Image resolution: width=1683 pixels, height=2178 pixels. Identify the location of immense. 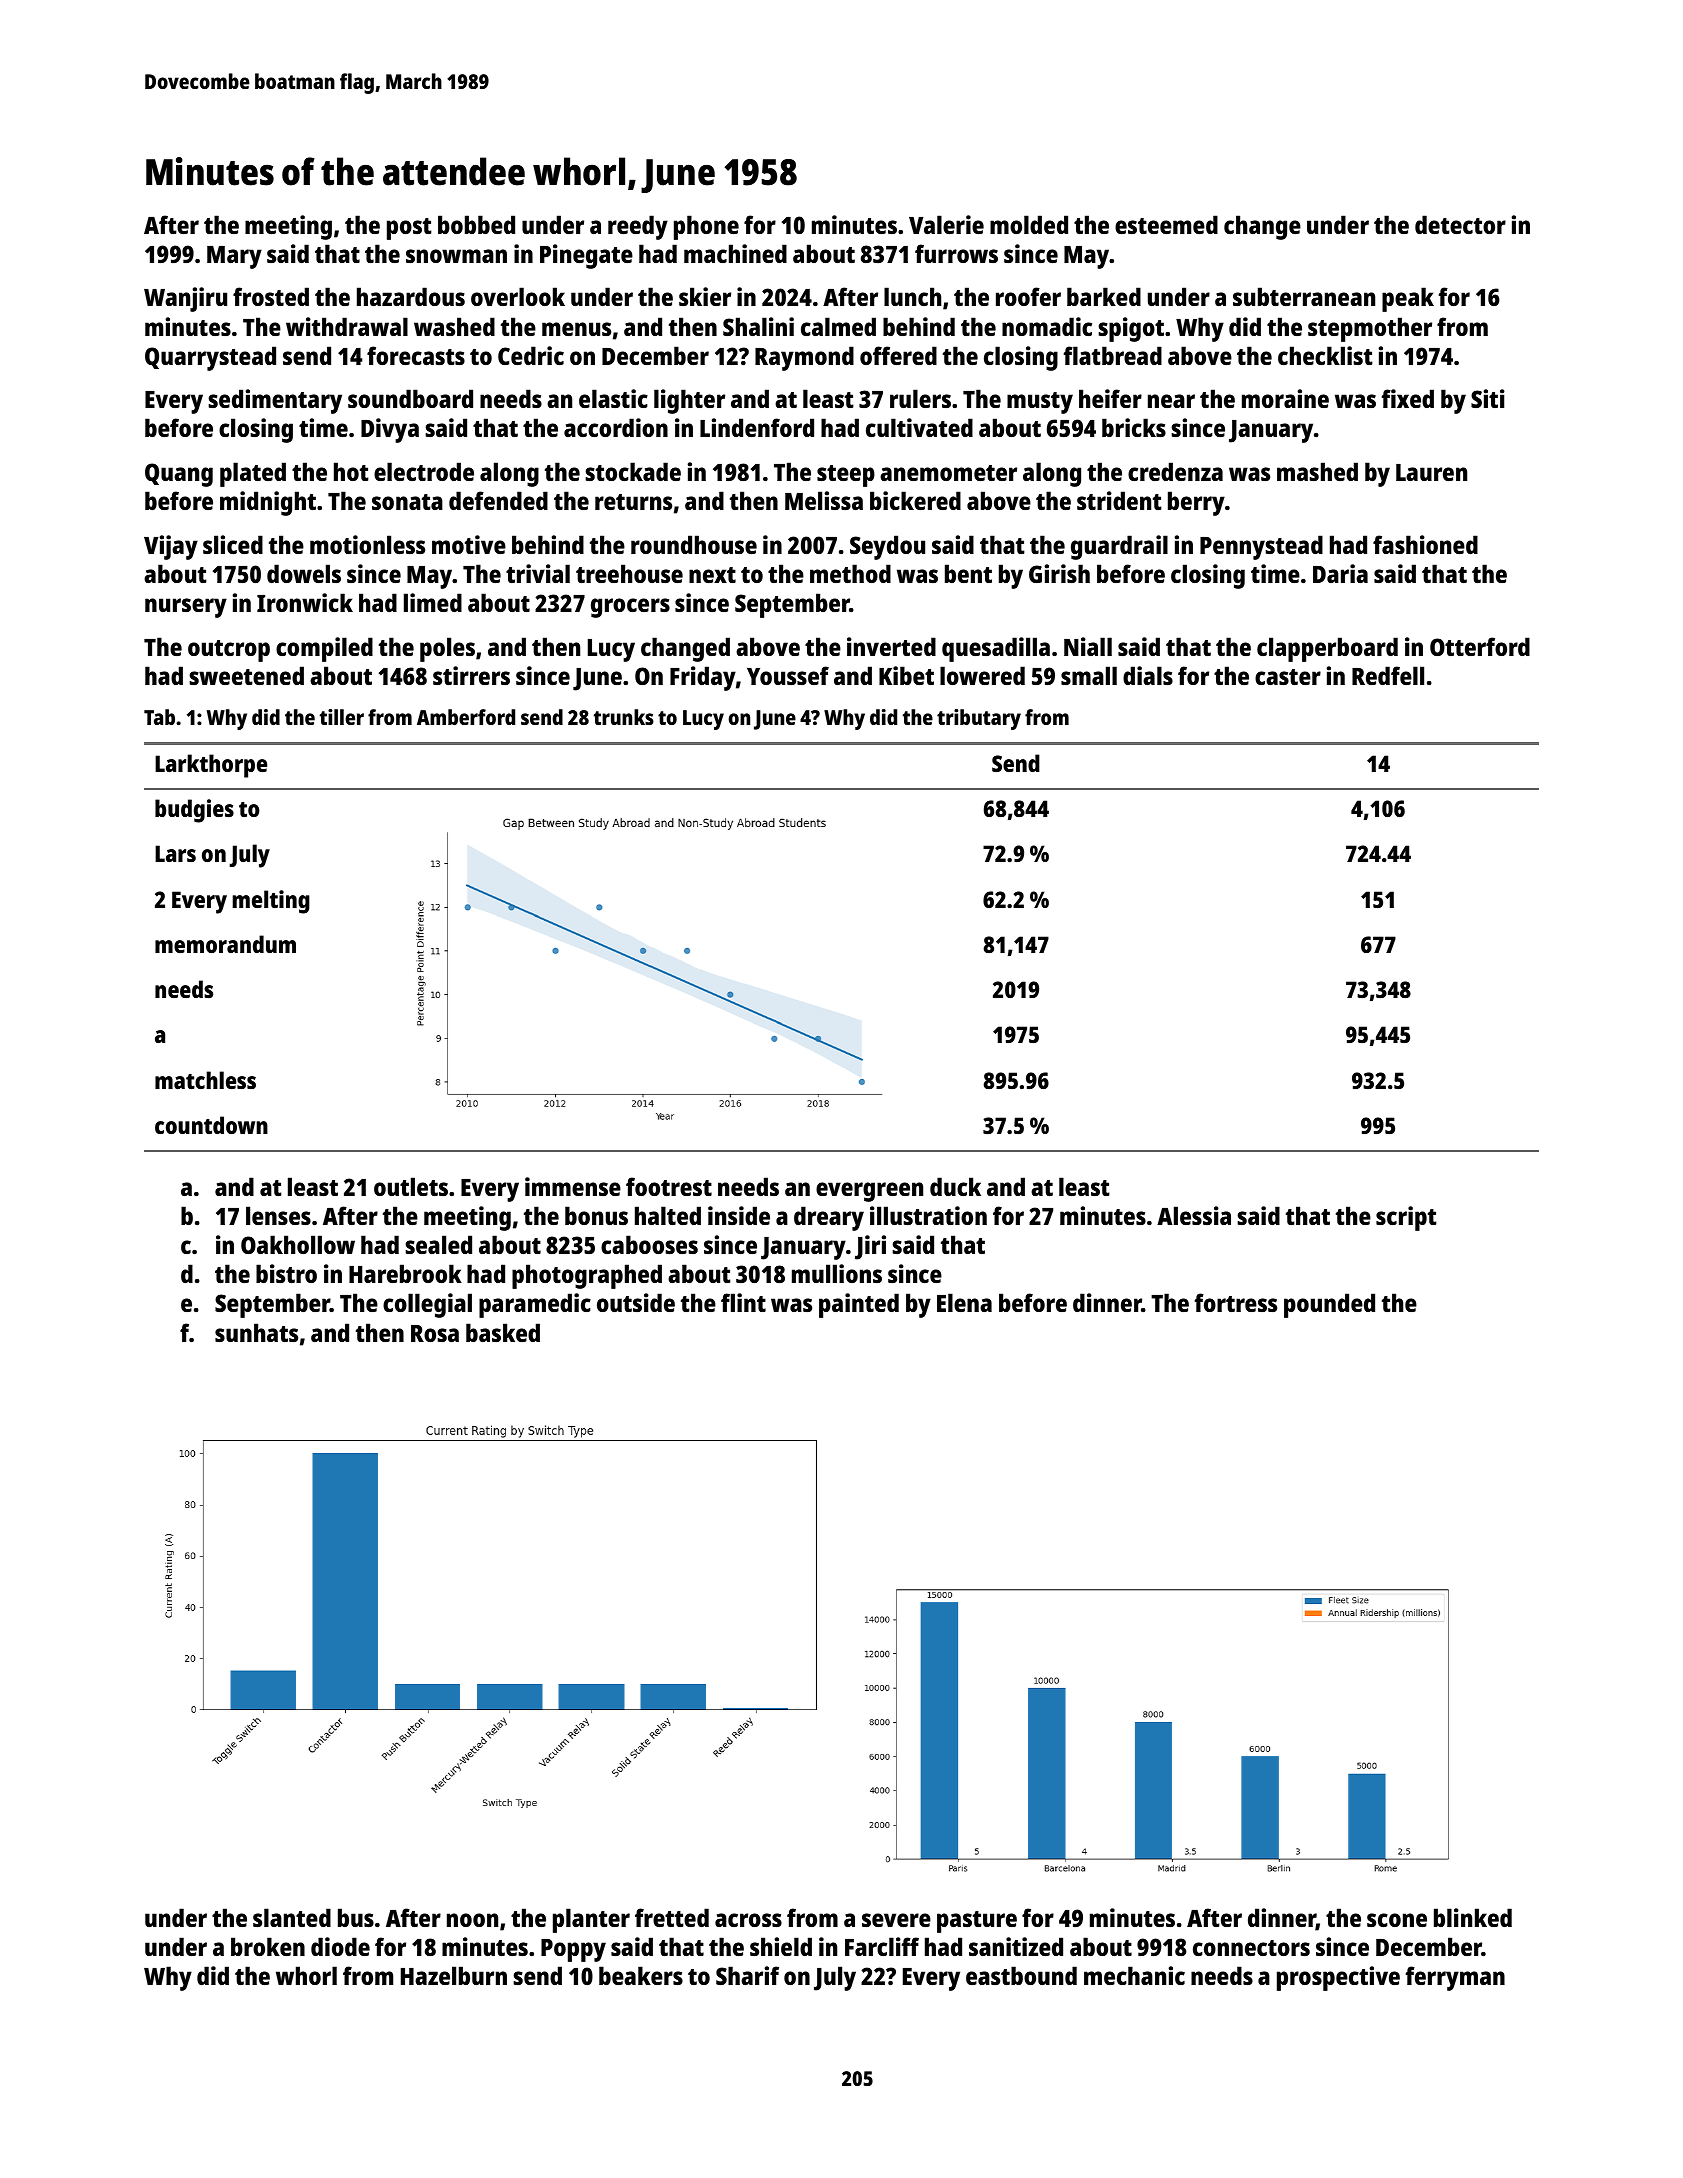
(573, 1186).
